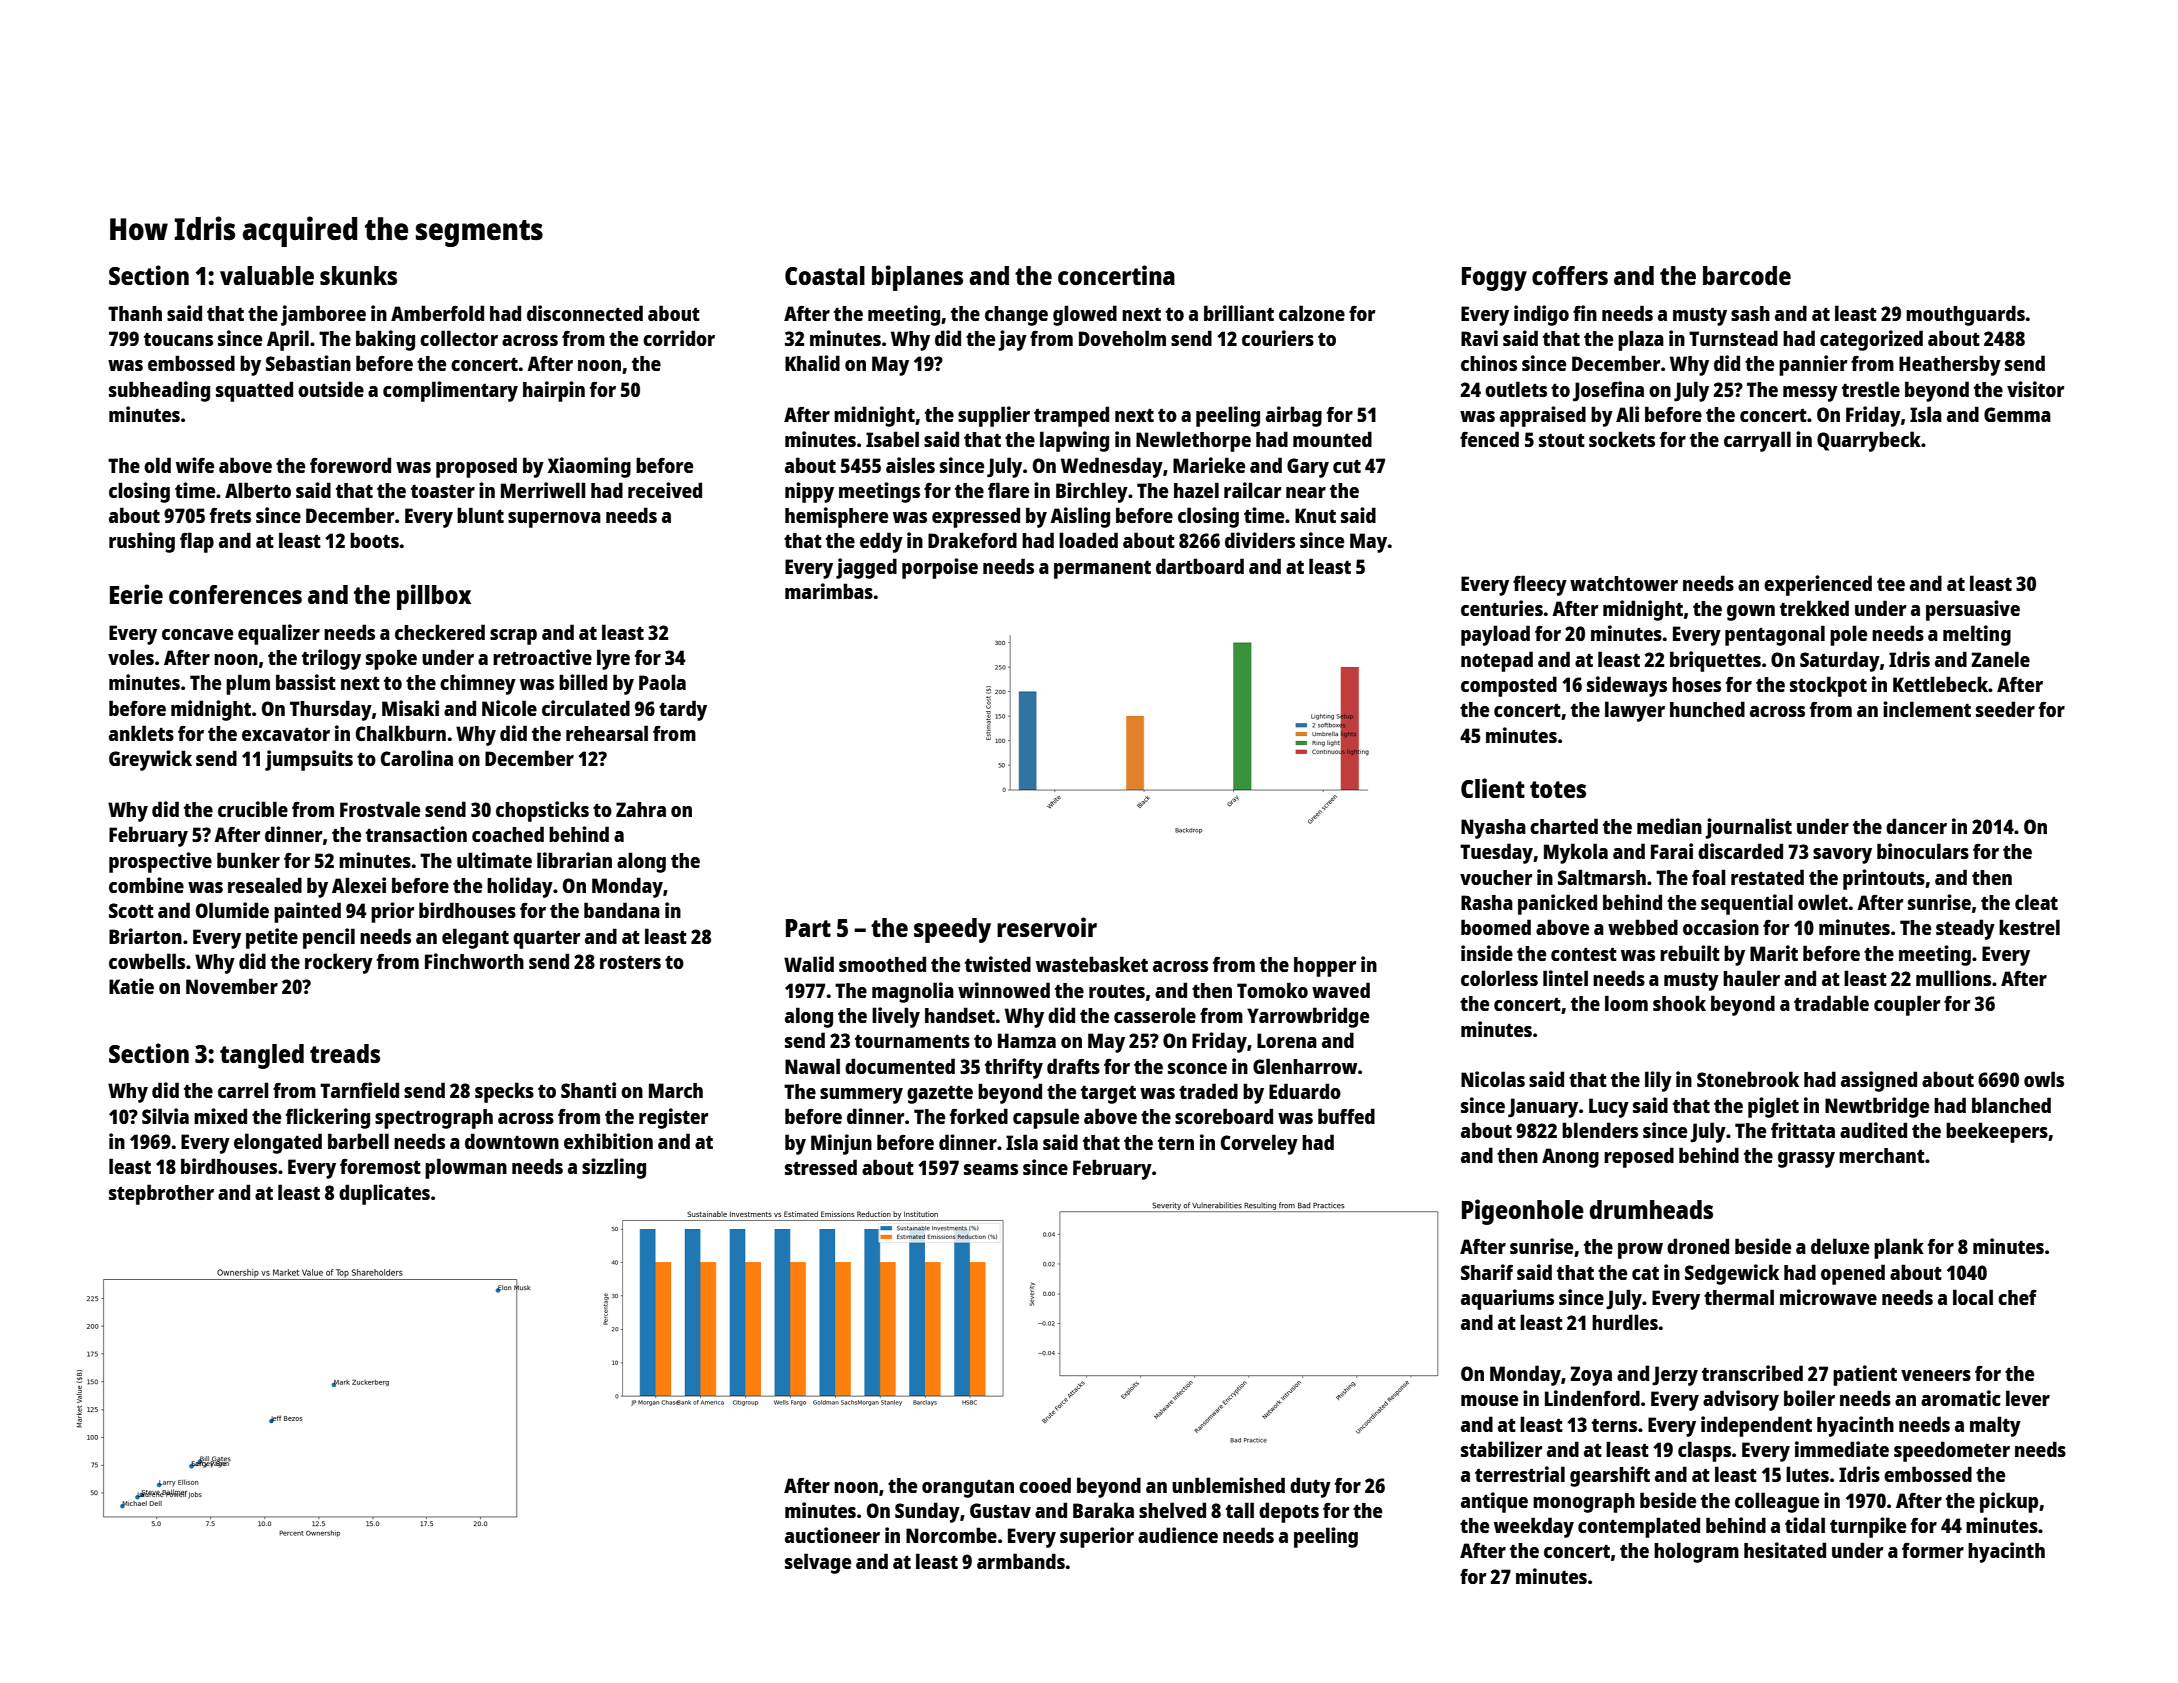  What do you see at coordinates (443, 491) in the document?
I see `toaster` at bounding box center [443, 491].
